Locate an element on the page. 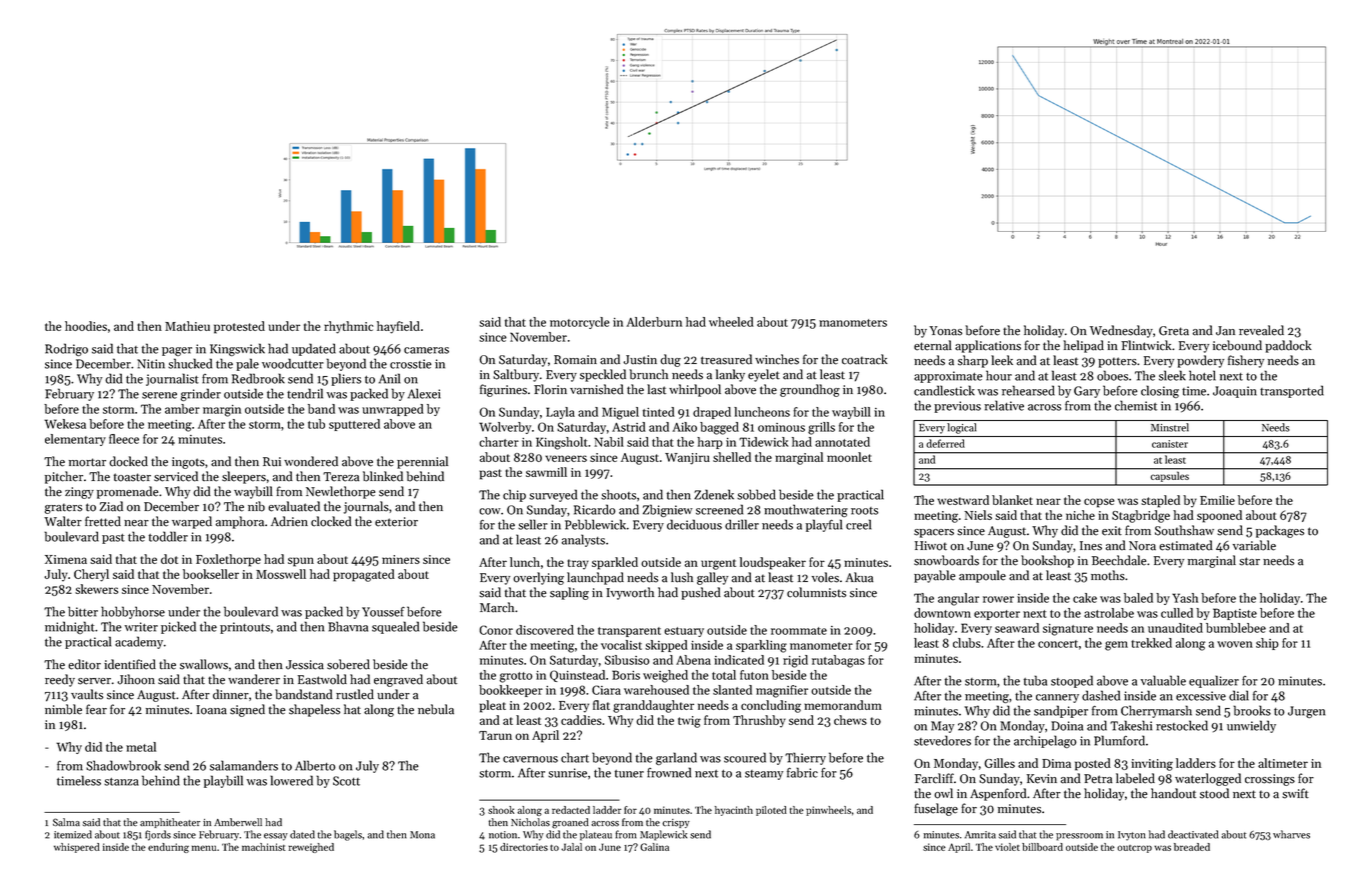 This document has width=1372, height=887. Thrushby is located at coordinates (759, 721).
